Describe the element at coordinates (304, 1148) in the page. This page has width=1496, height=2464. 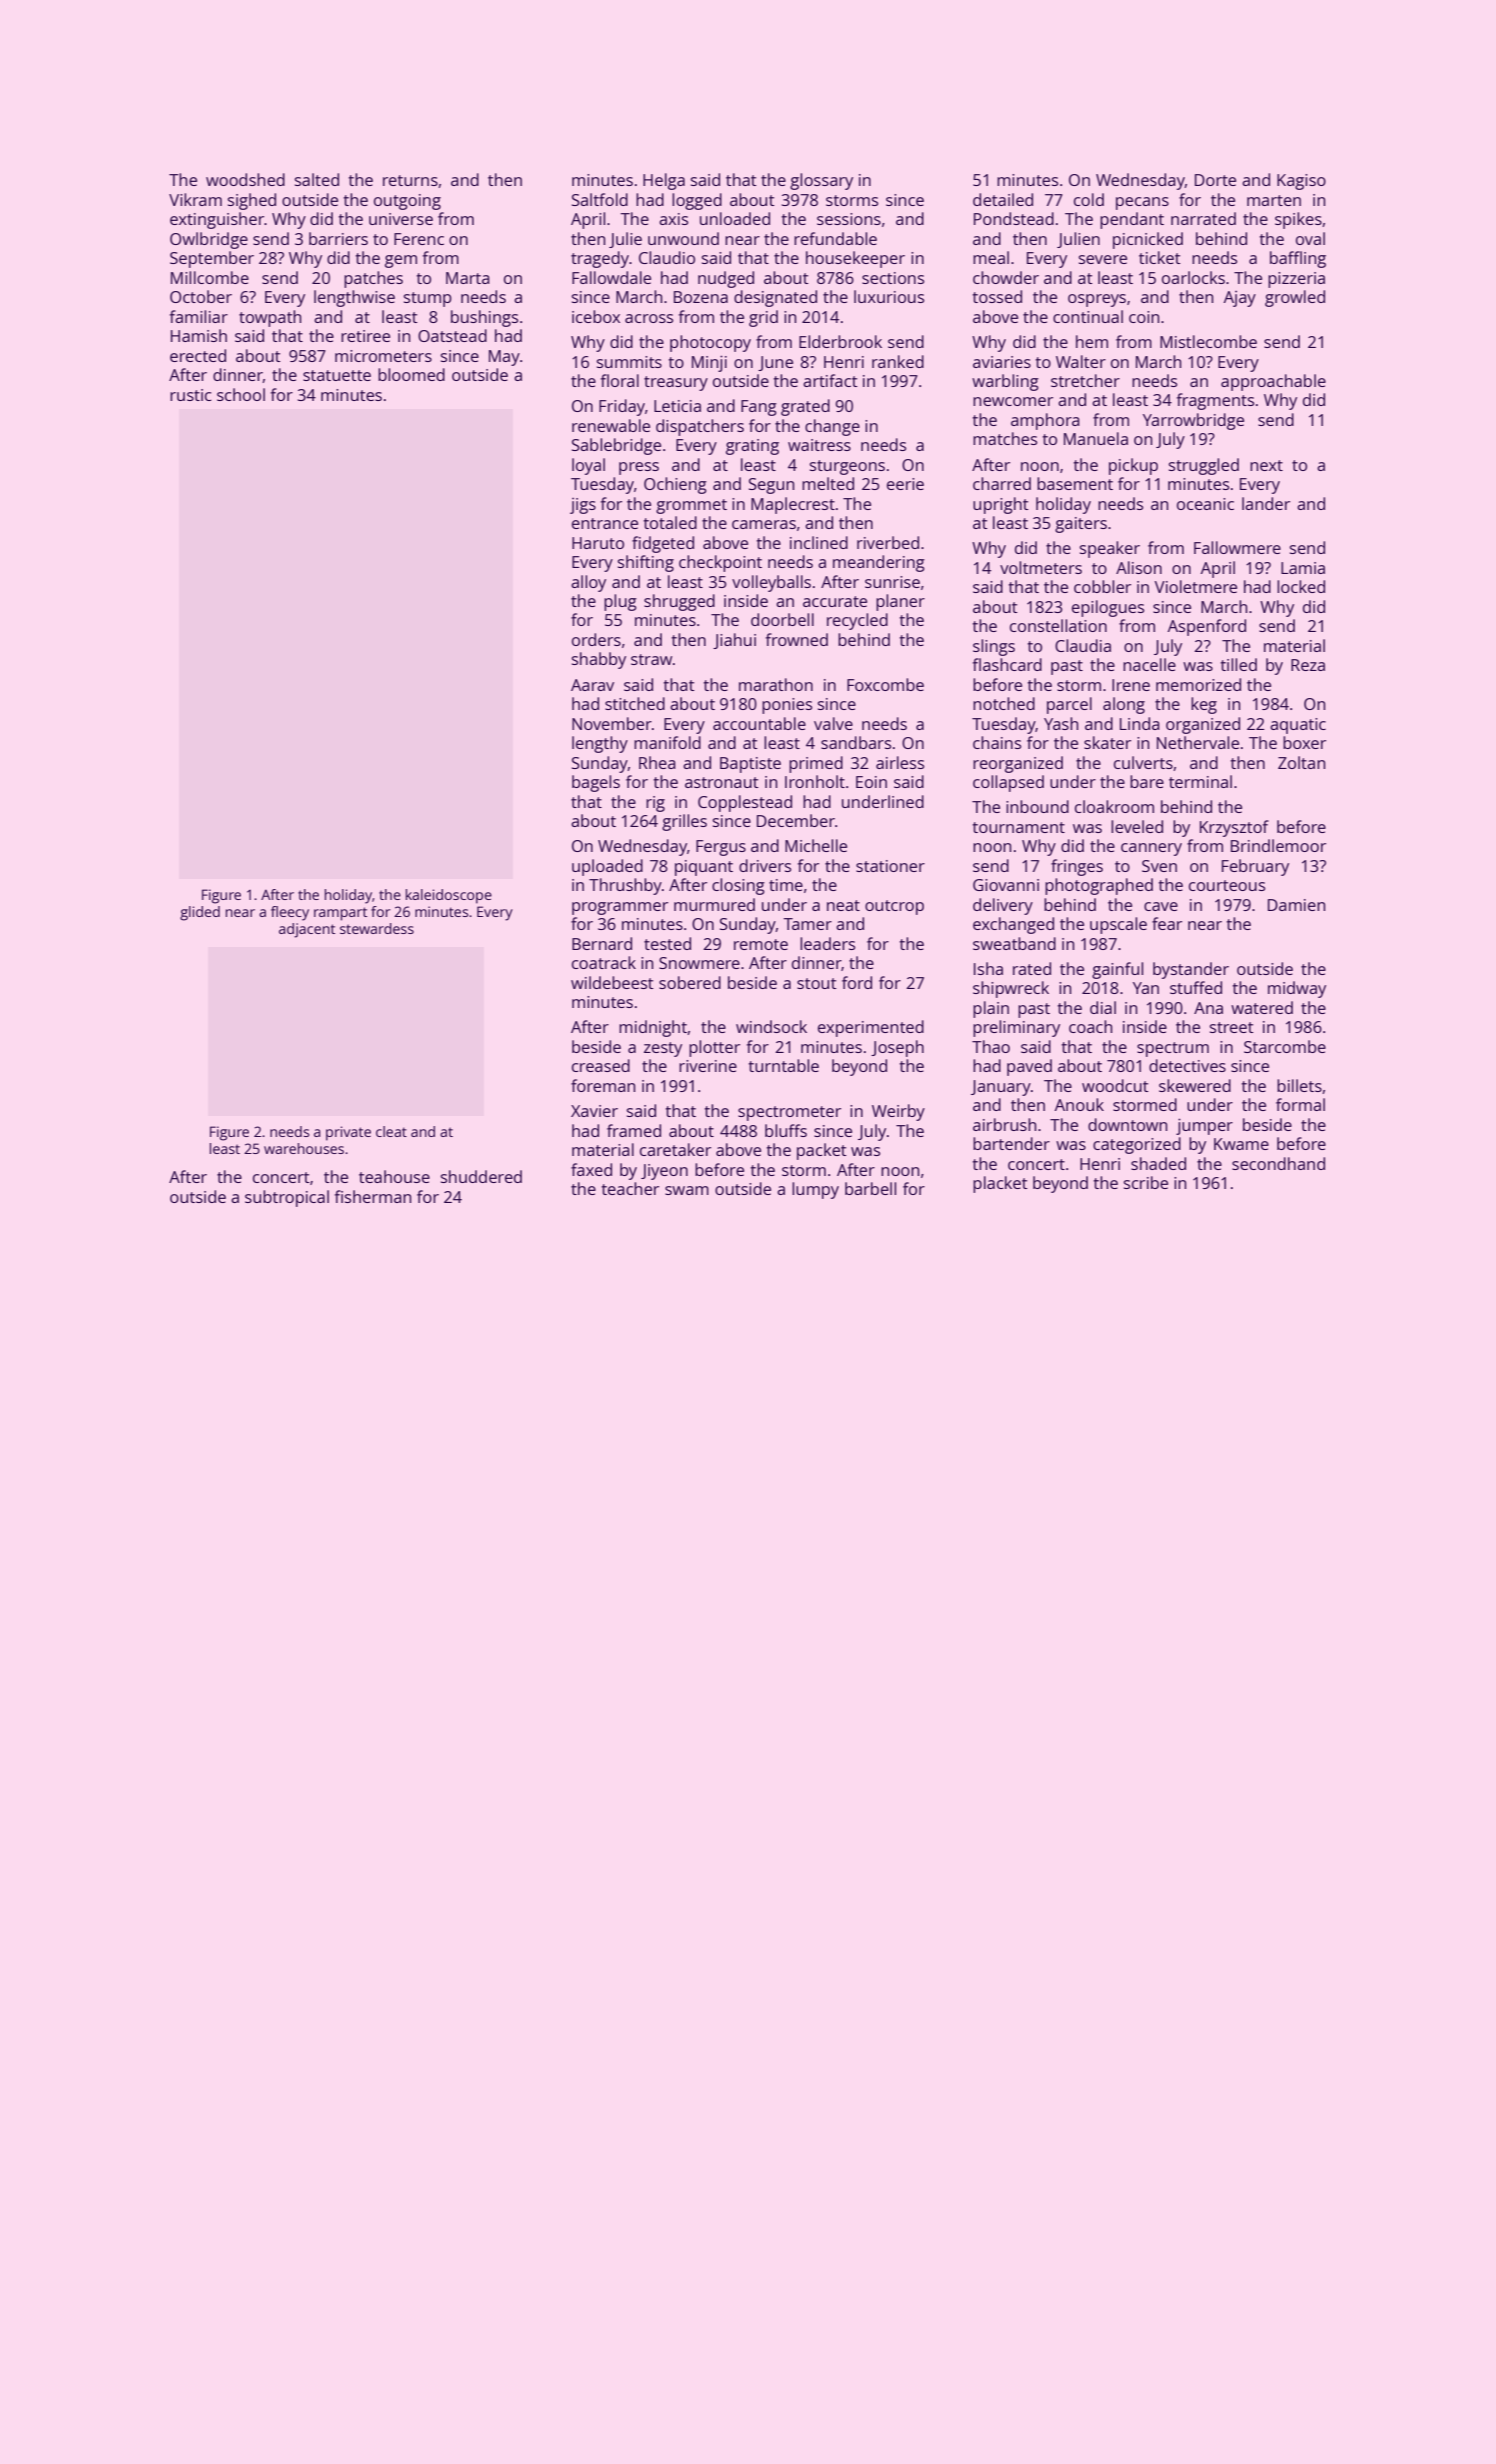
I see `warehouses` at that location.
